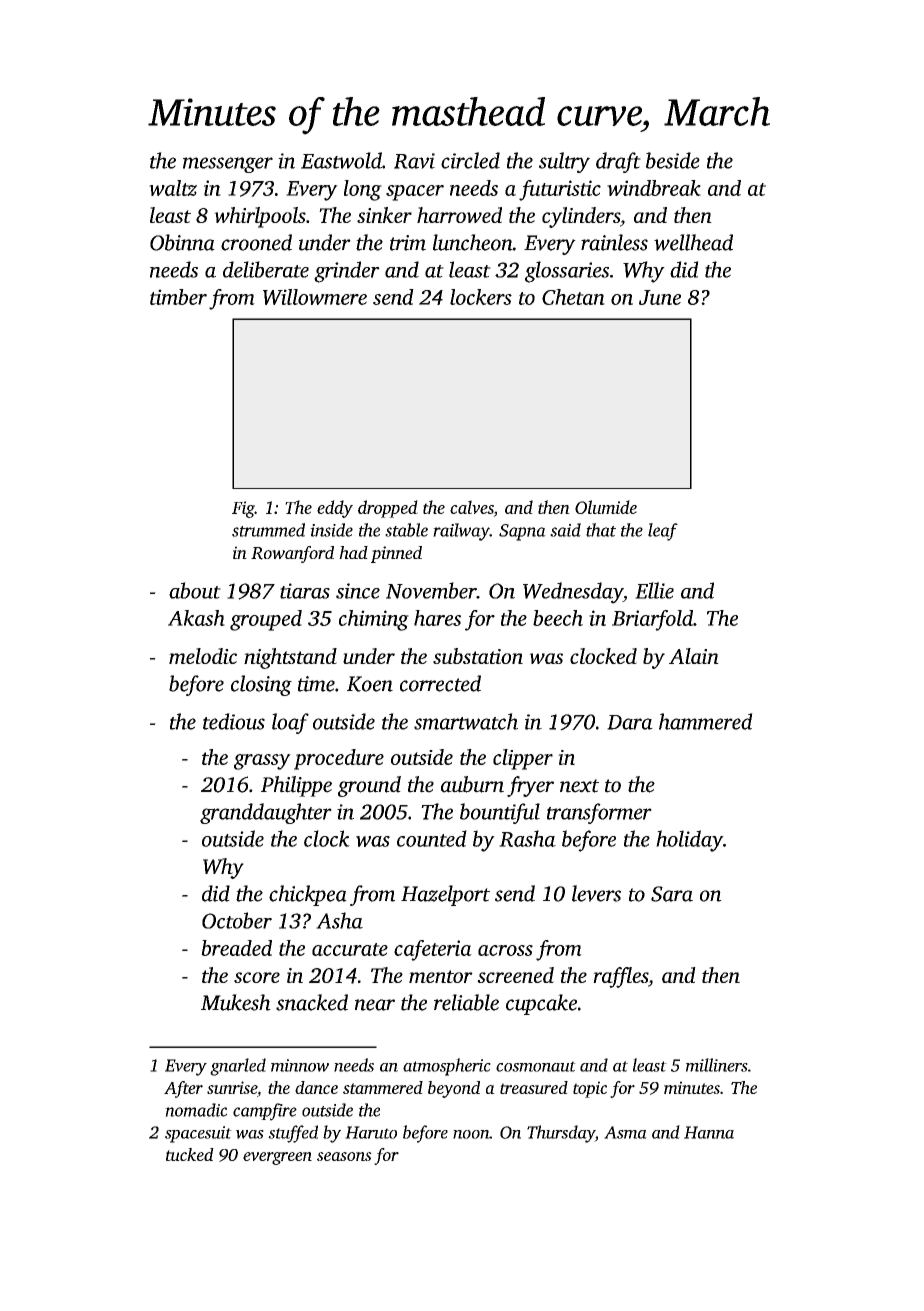  I want to click on procedure, so click(339, 759).
